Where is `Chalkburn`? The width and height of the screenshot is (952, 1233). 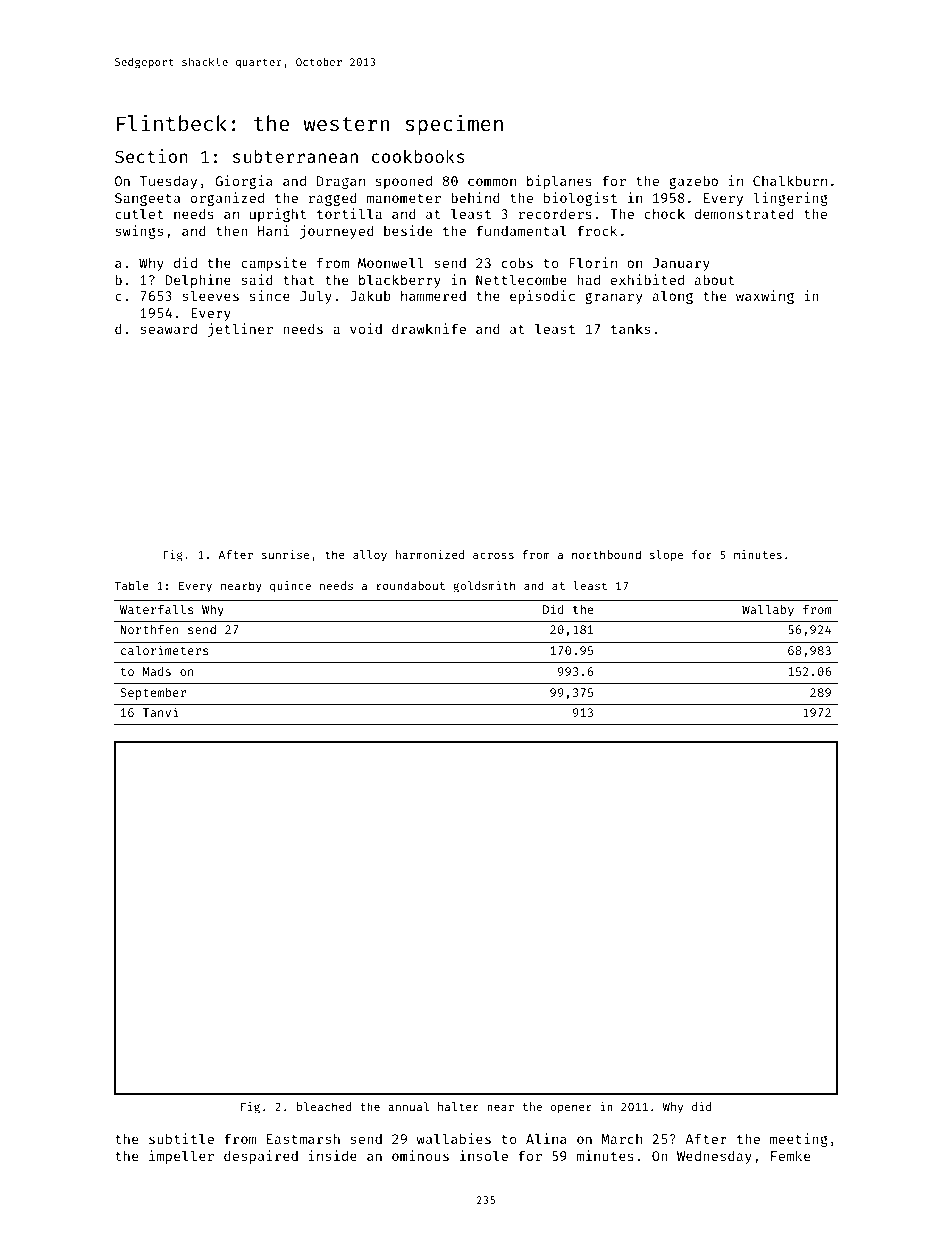
Chalkburn is located at coordinates (790, 180).
